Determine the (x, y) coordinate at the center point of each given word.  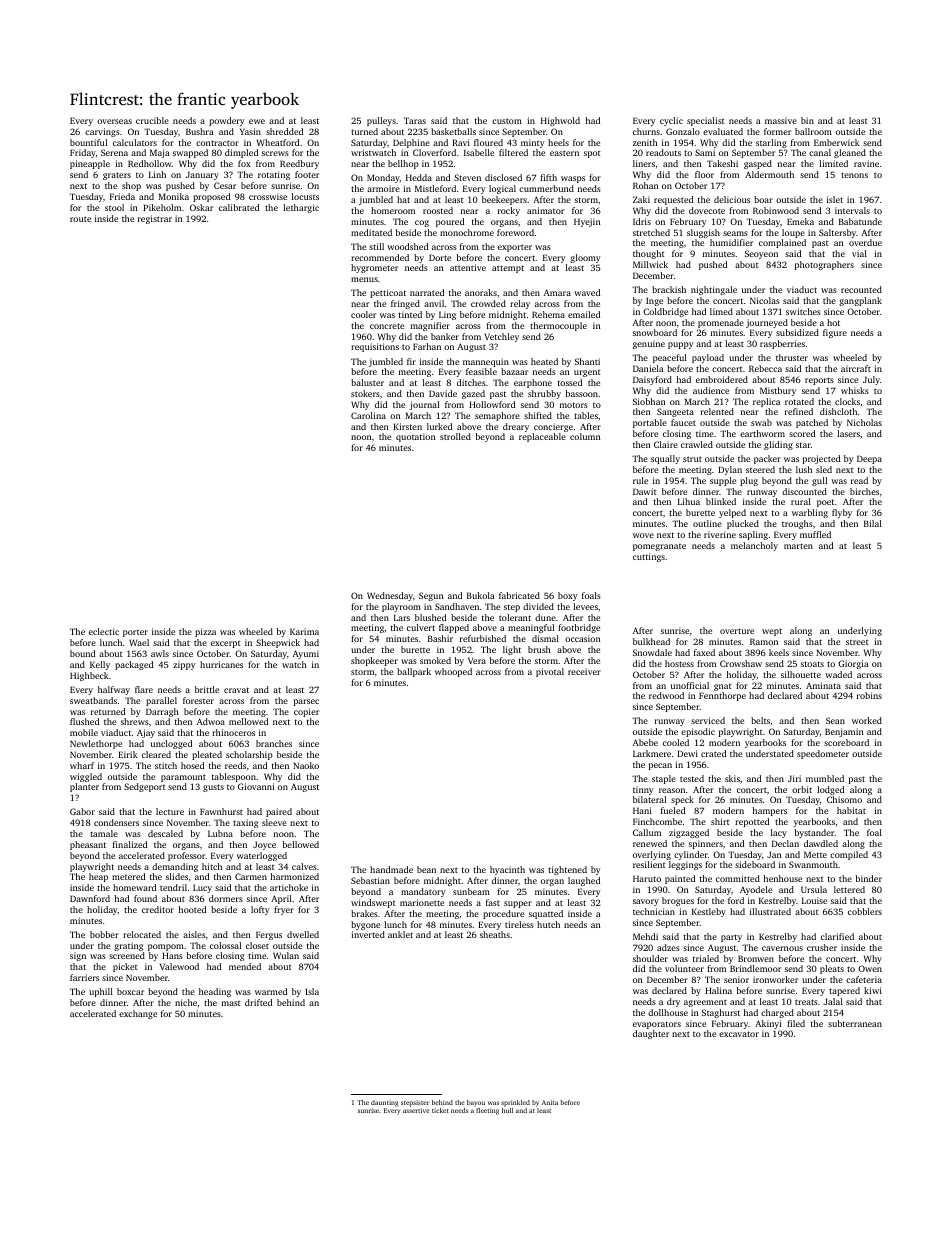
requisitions (375, 347)
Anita (550, 1102)
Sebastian (370, 880)
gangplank (860, 301)
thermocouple (558, 326)
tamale (104, 833)
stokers (365, 393)
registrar (155, 219)
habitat (851, 810)
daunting (385, 1103)
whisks (855, 390)
